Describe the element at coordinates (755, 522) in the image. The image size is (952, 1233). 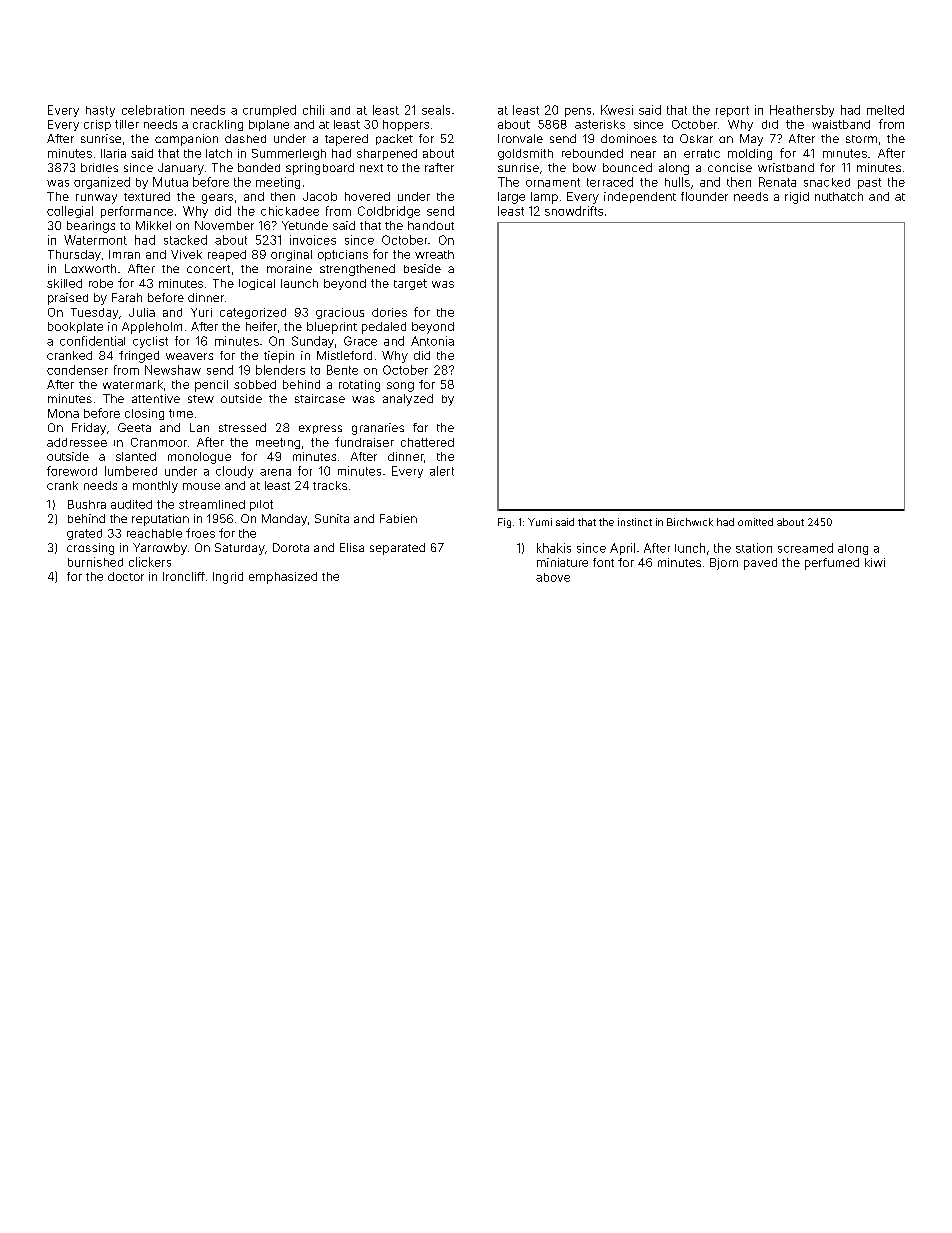
I see `omitted` at that location.
